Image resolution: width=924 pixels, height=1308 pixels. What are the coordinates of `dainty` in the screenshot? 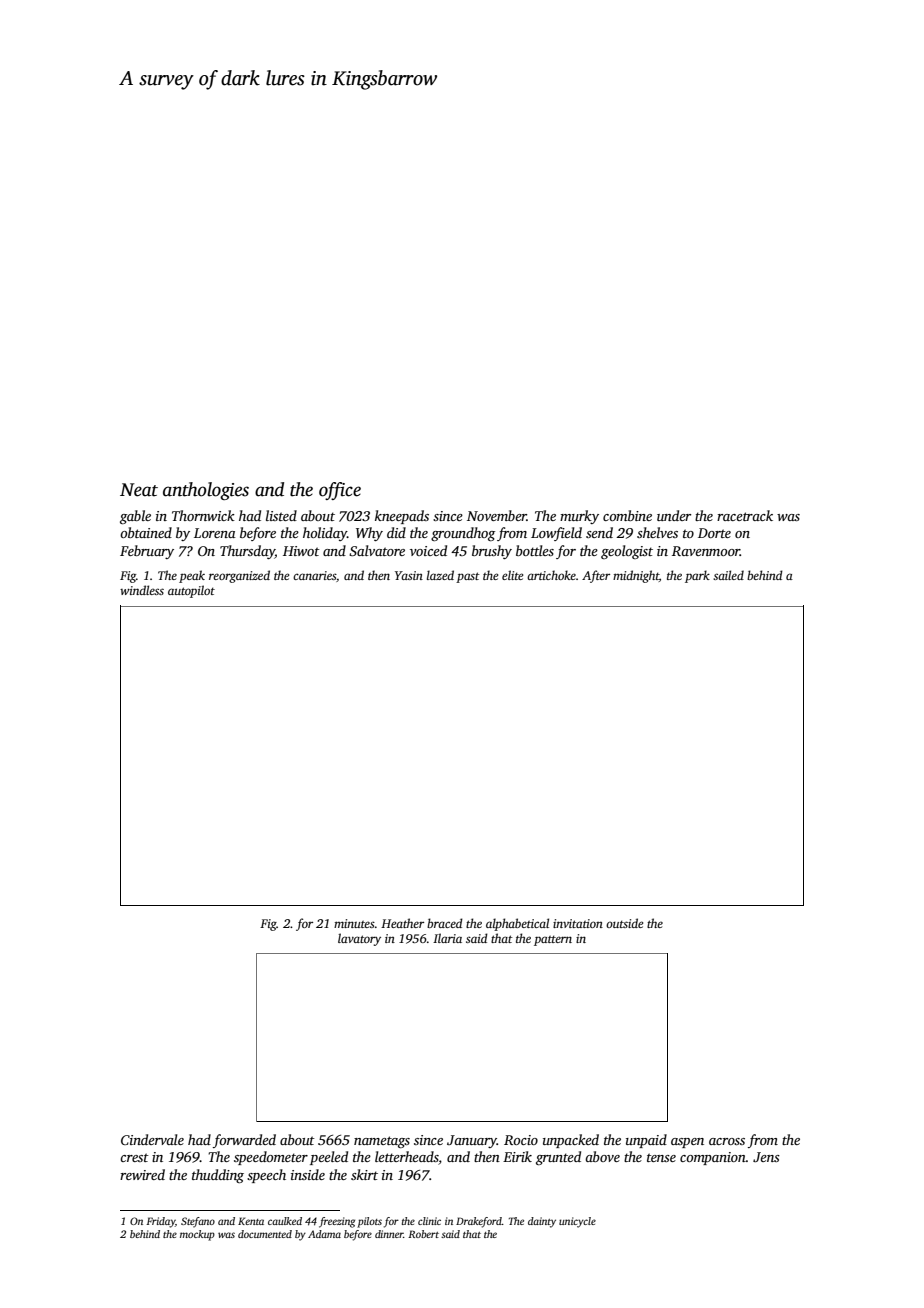 It's located at (542, 1222).
